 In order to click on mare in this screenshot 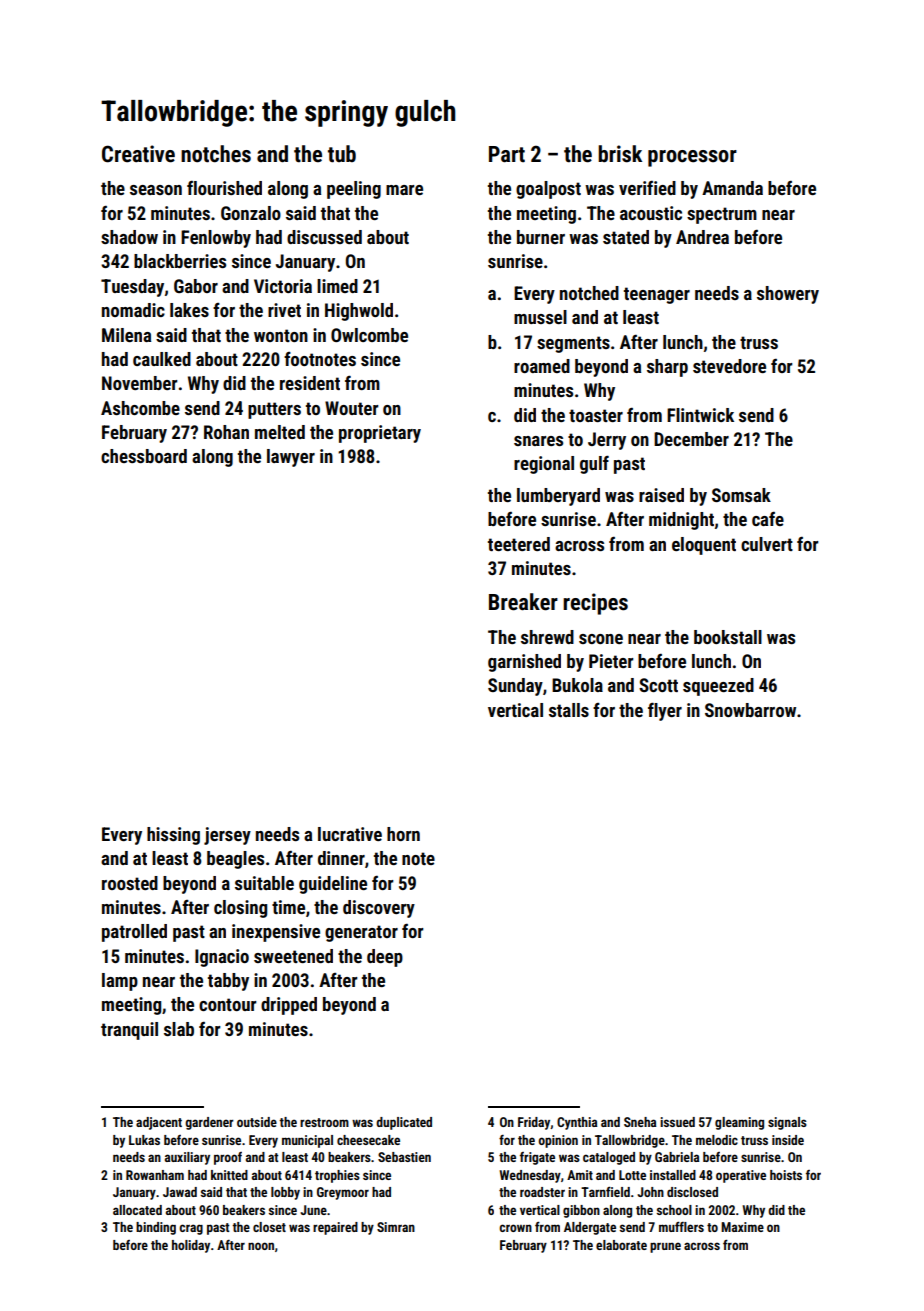, I will do `click(404, 190)`.
